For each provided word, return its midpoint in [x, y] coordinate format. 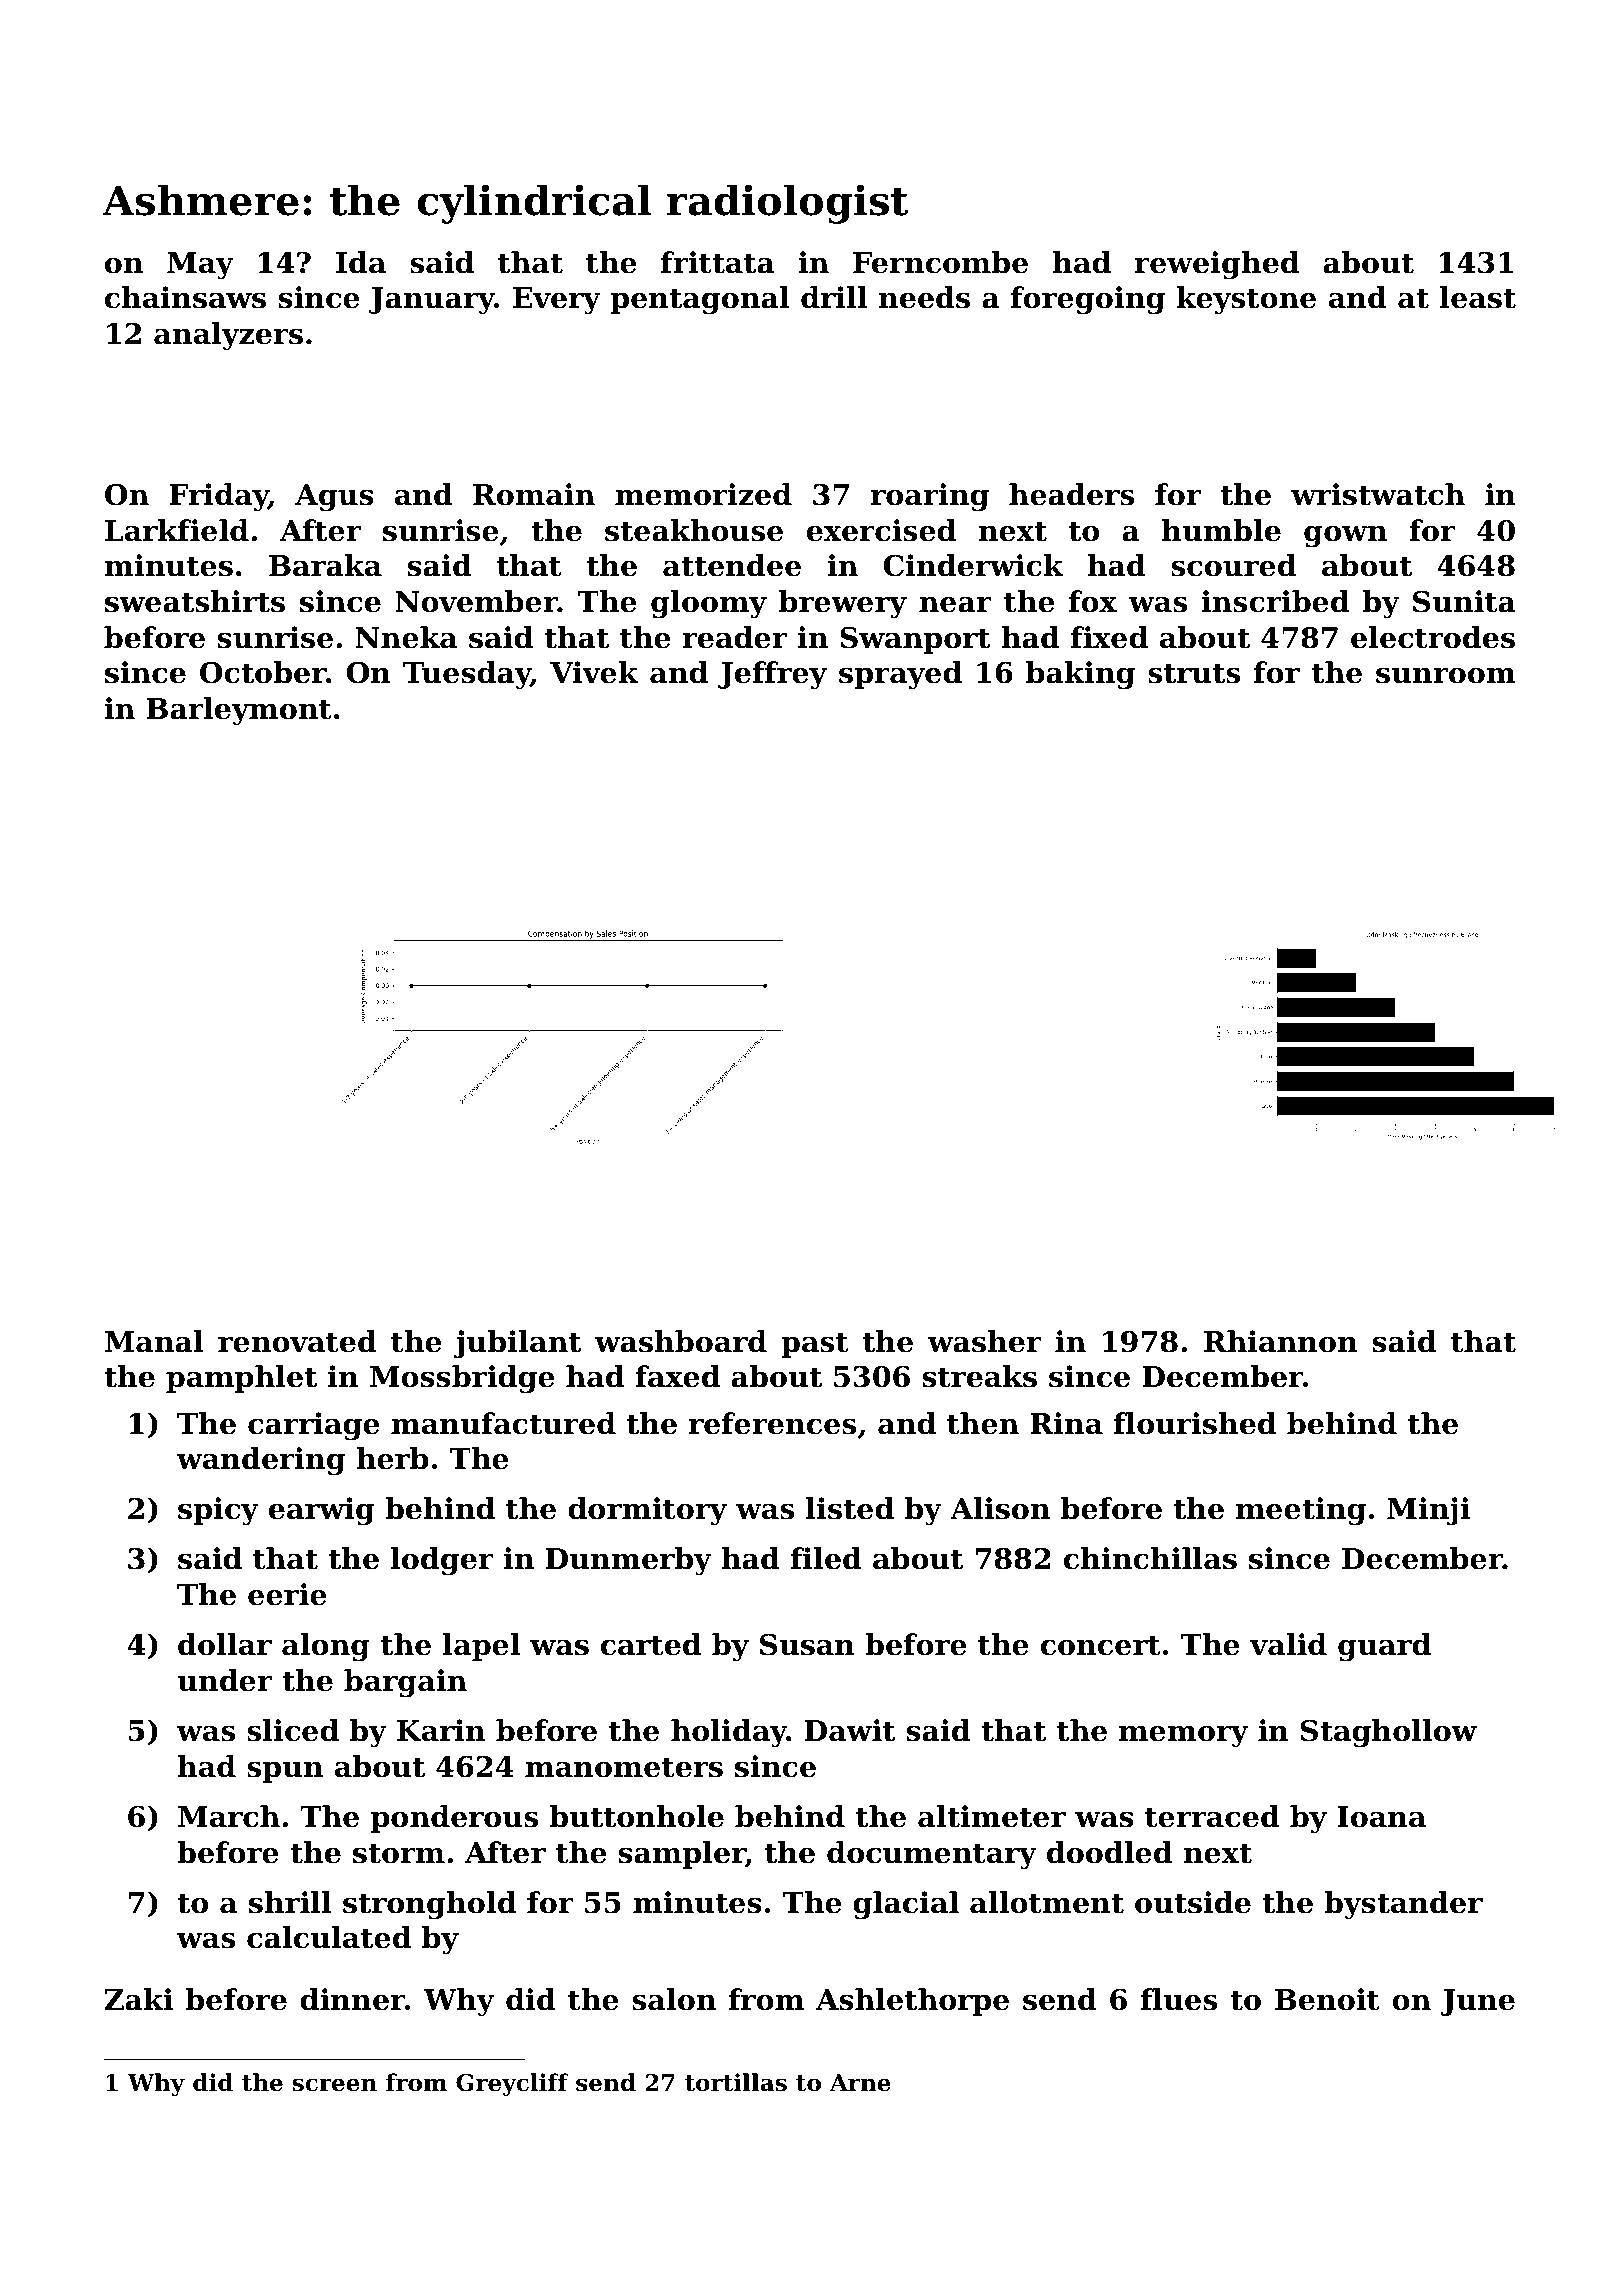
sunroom [1446, 676]
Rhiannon [1281, 1341]
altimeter [992, 1816]
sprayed [900, 675]
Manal [154, 1341]
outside [1193, 1902]
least [1478, 297]
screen [335, 2085]
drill [834, 297]
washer [985, 1341]
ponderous [454, 1819]
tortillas [736, 2082]
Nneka [406, 637]
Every [557, 301]
